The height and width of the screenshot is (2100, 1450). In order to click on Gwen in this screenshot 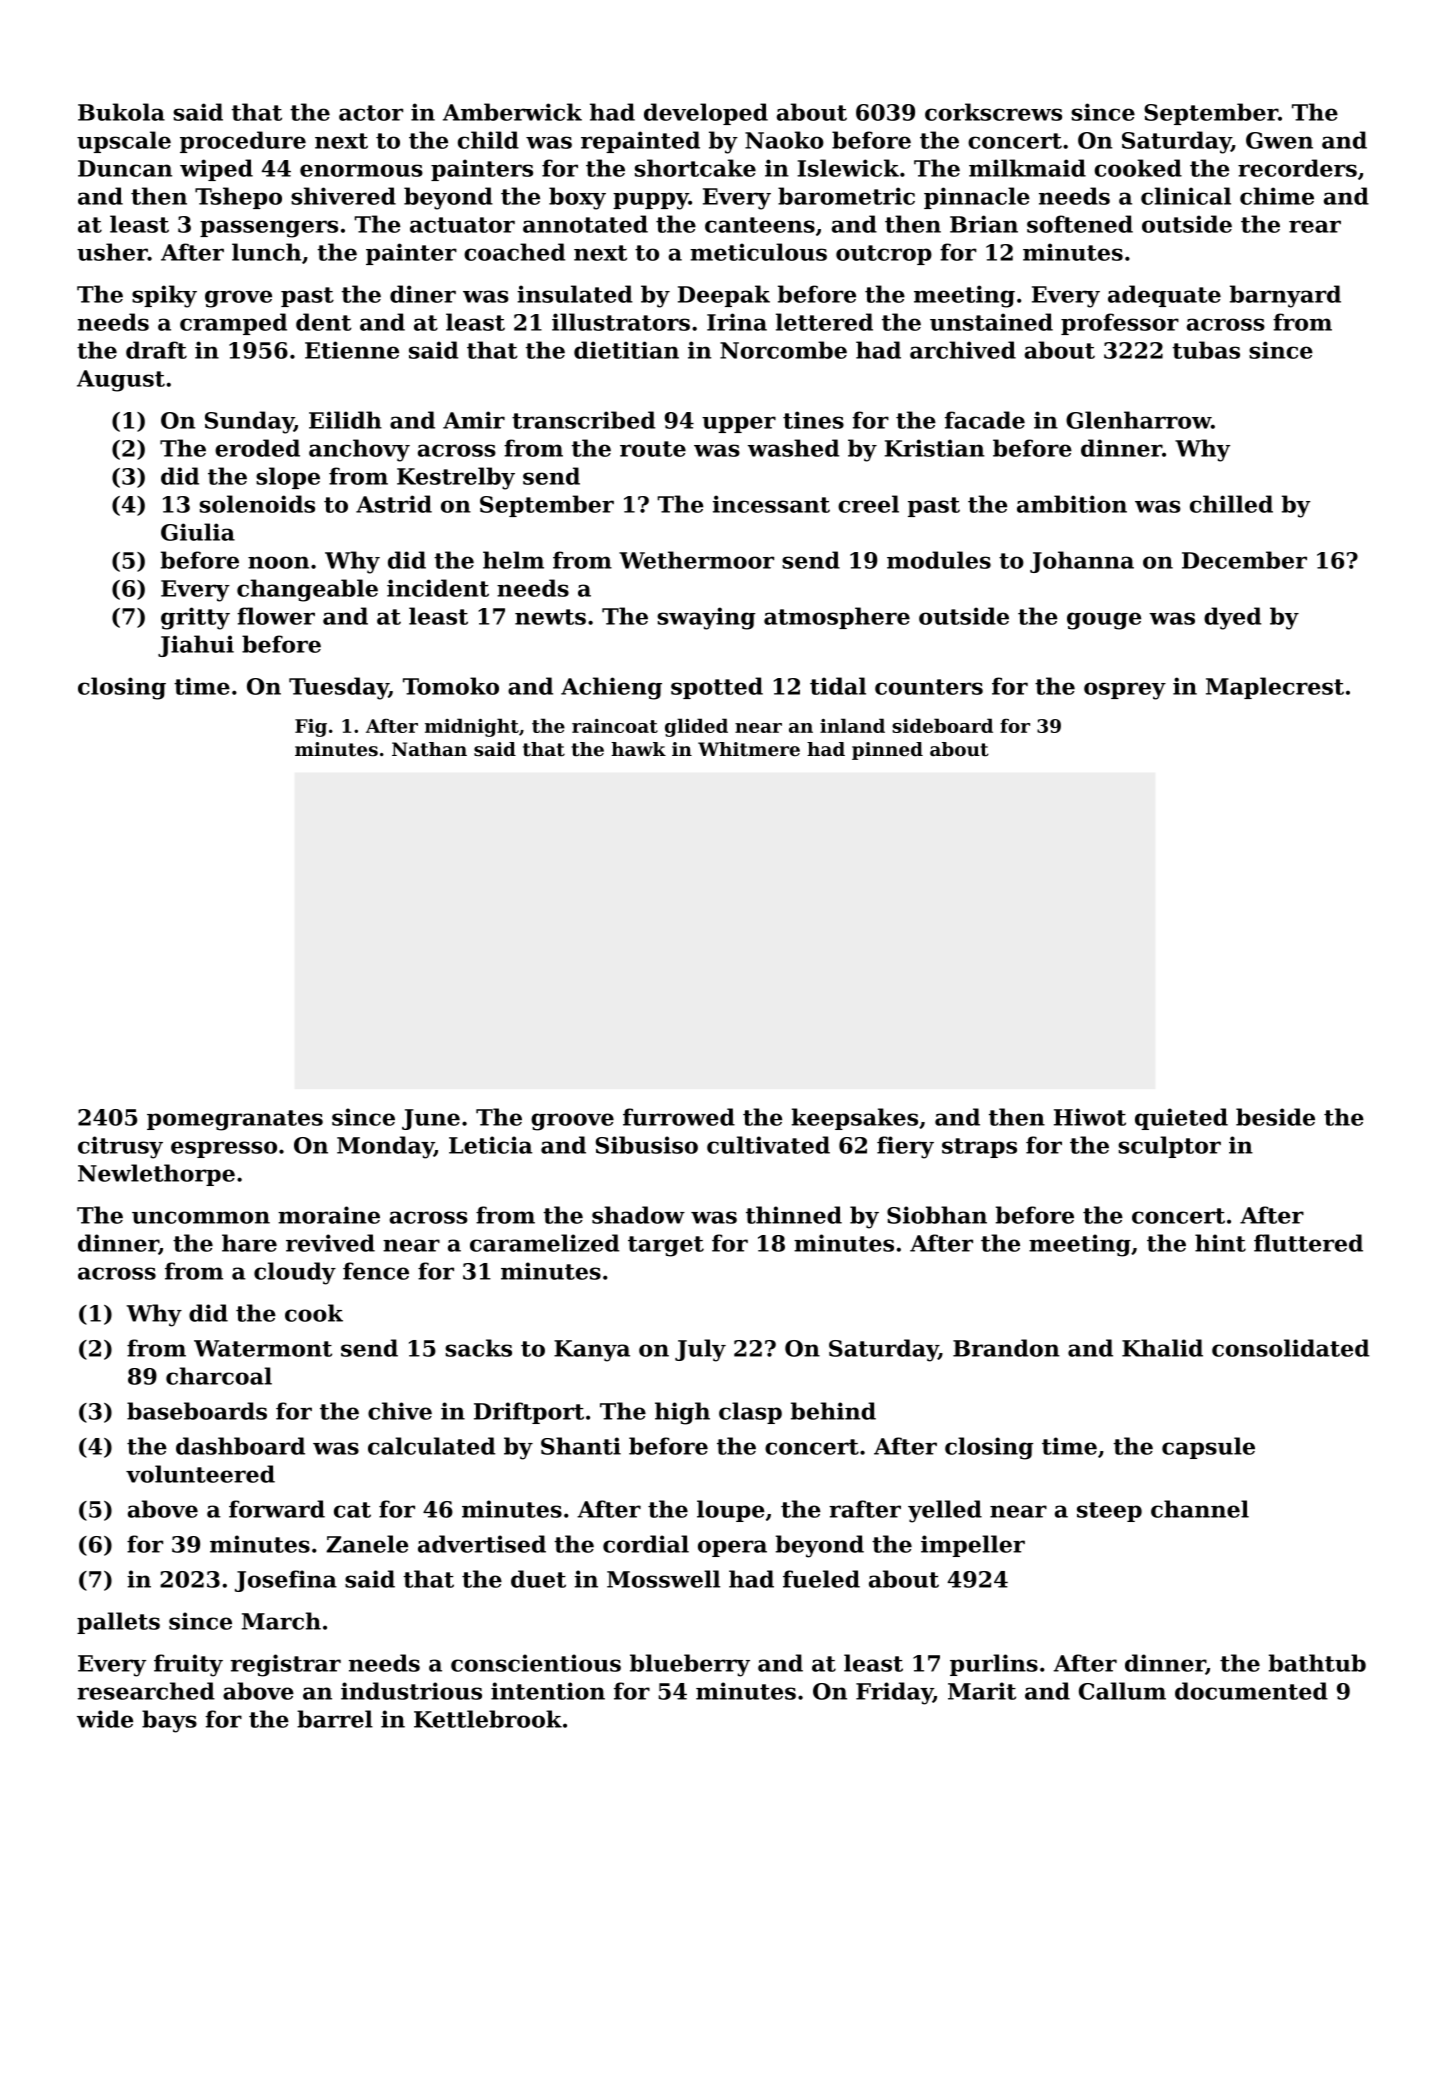, I will do `click(1279, 140)`.
